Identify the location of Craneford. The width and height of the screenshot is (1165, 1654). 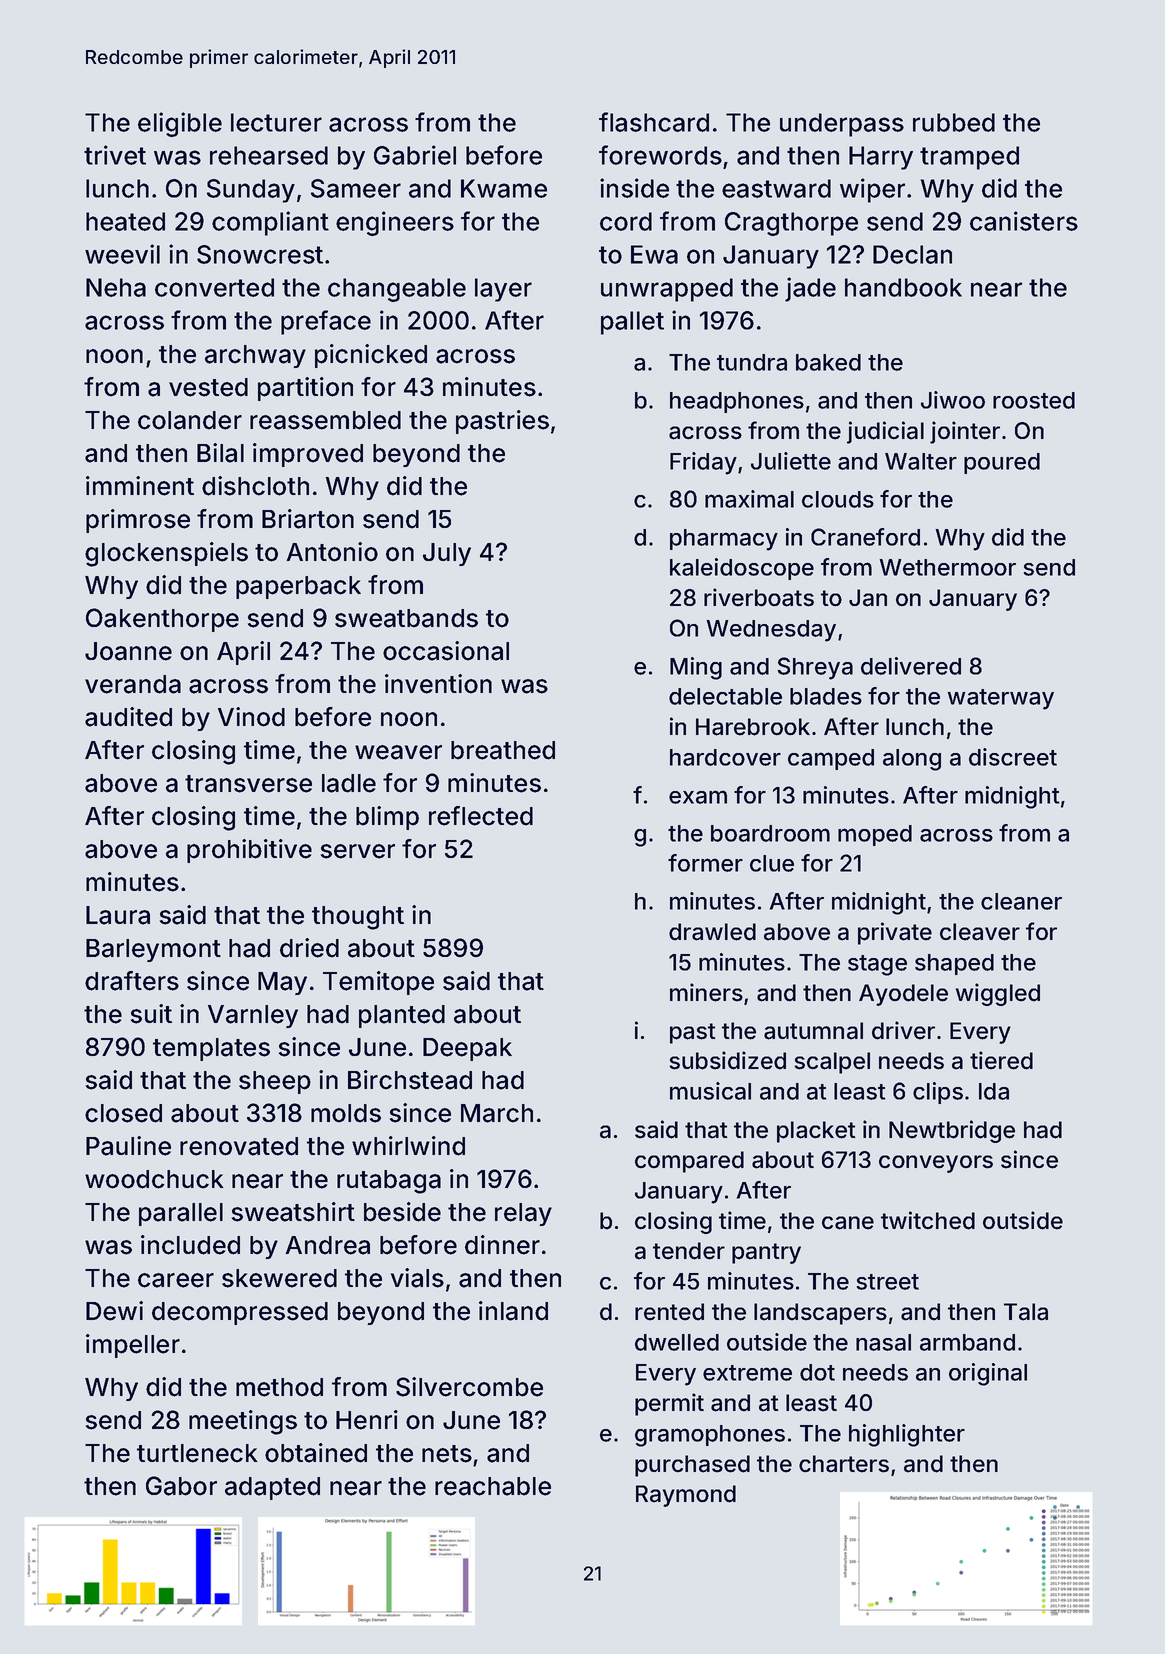
(865, 537).
